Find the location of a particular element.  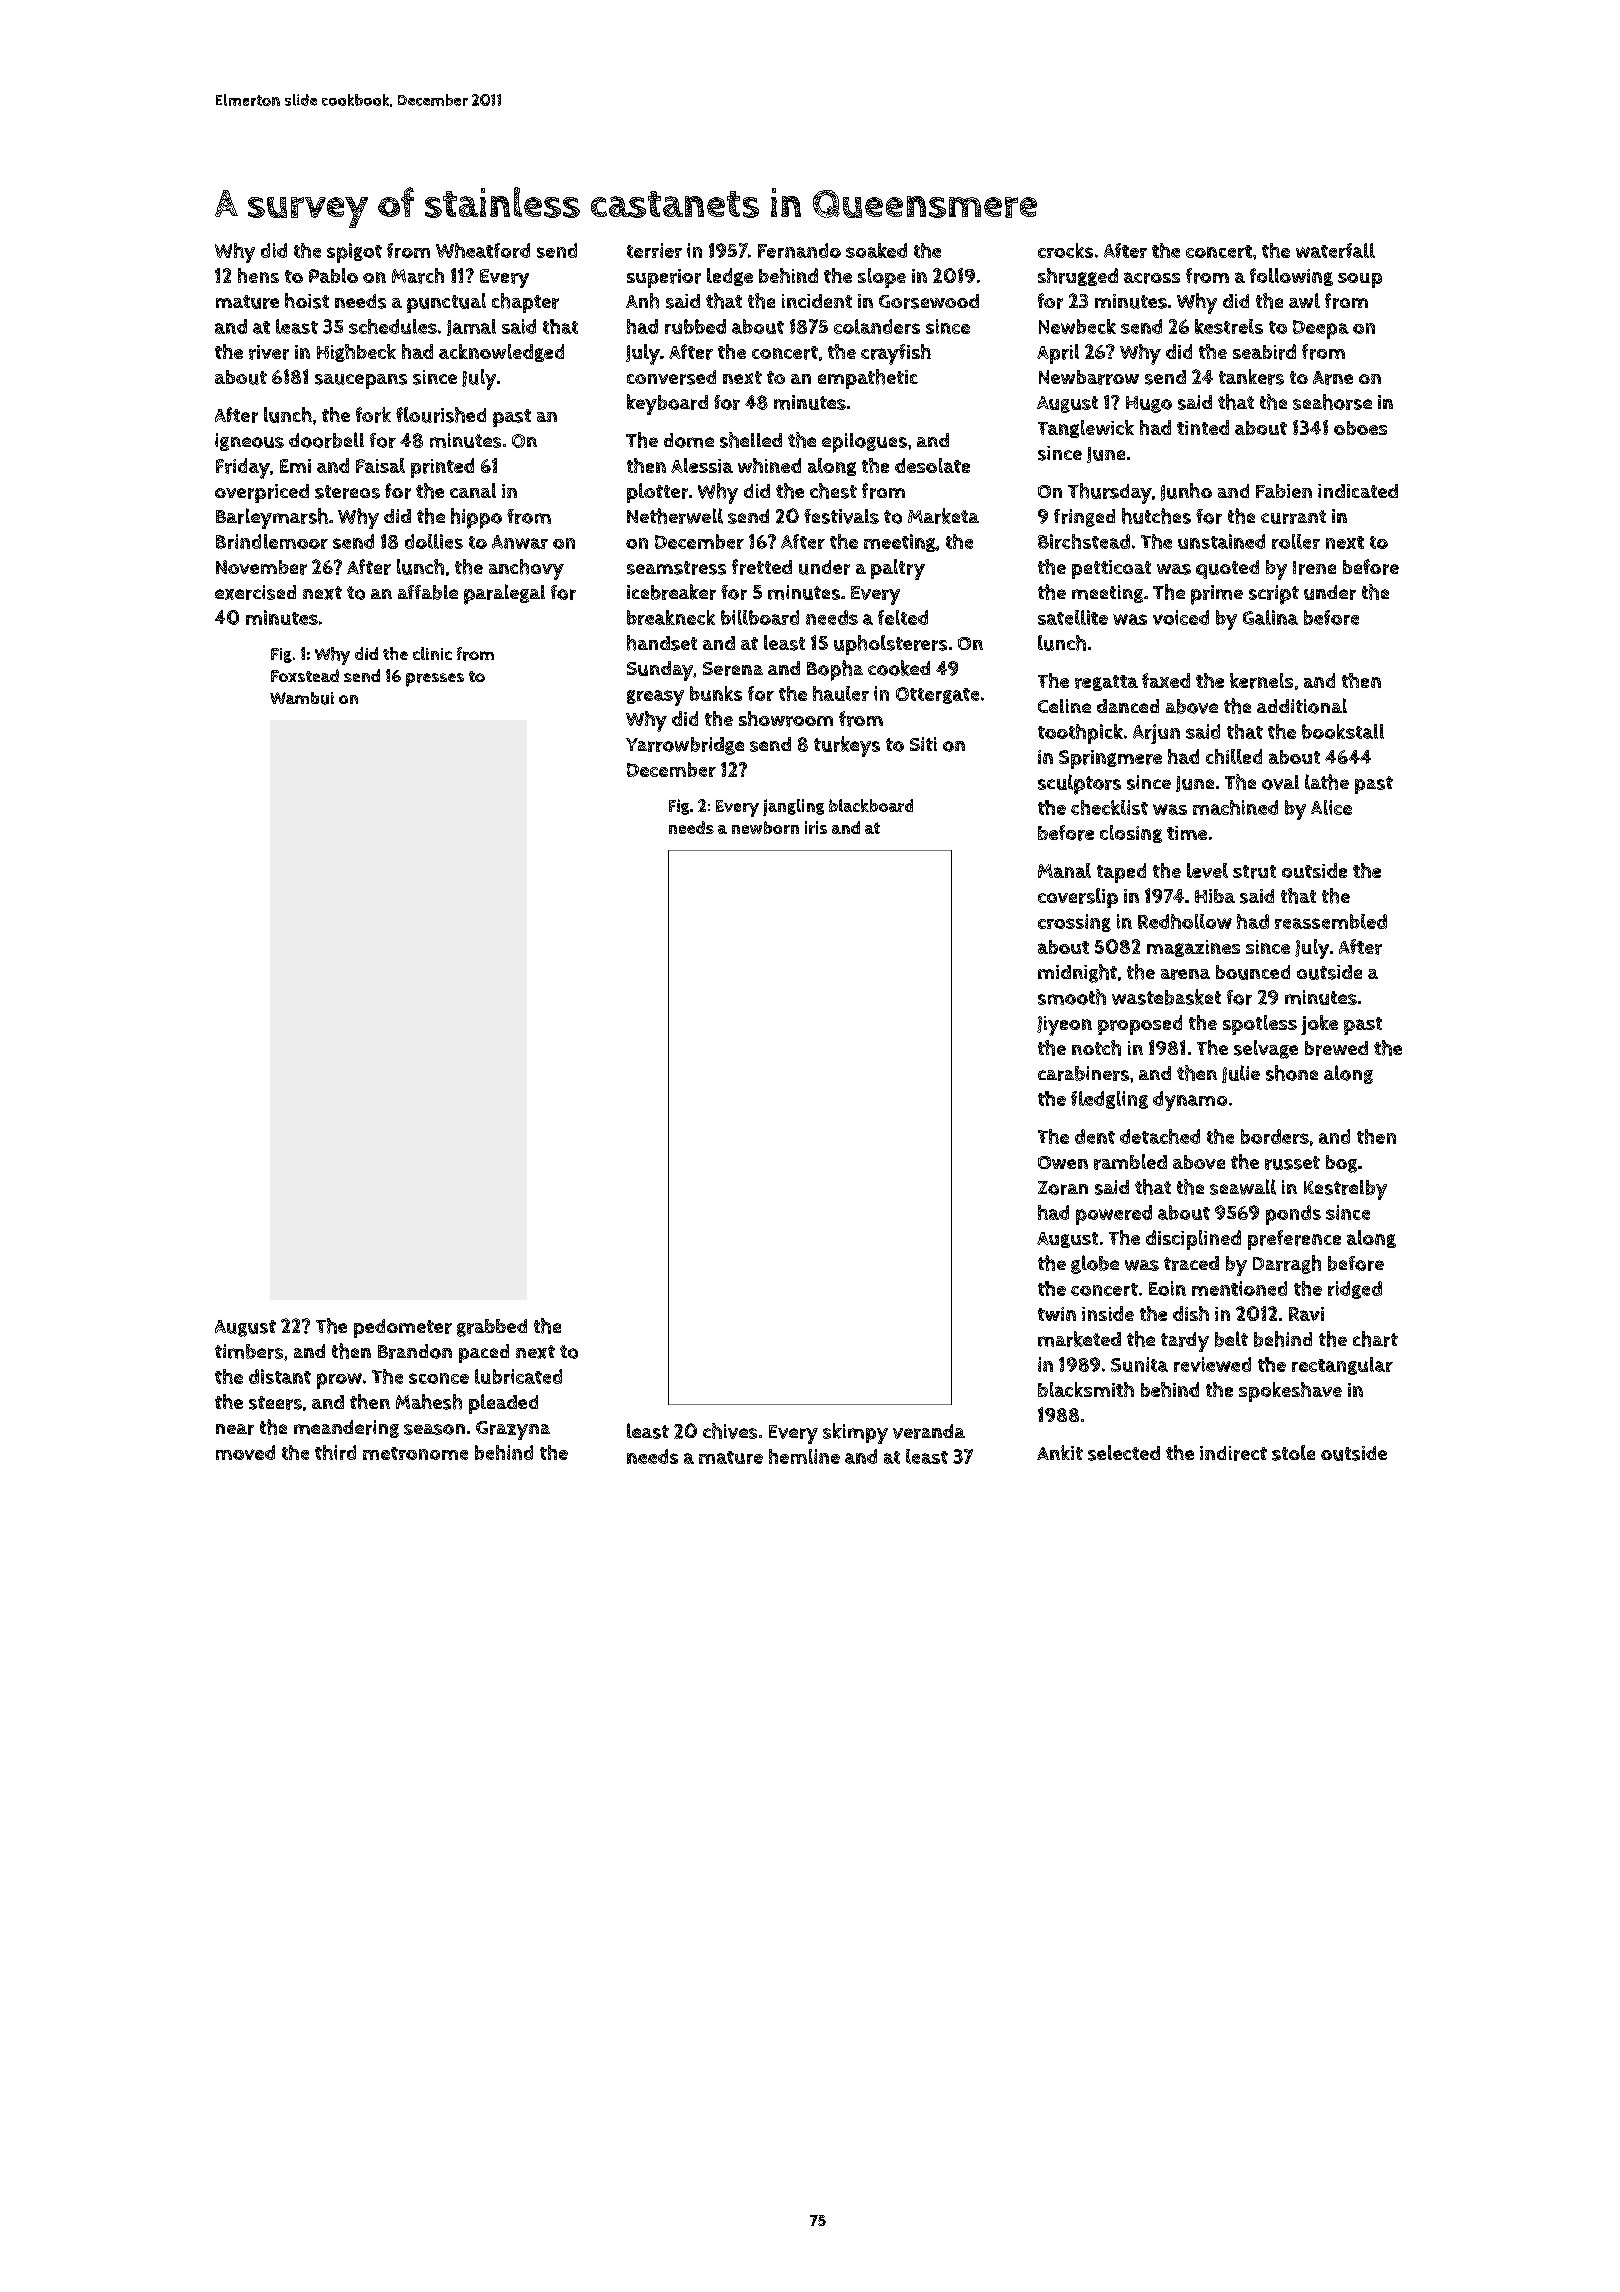

near is located at coordinates (235, 1429).
